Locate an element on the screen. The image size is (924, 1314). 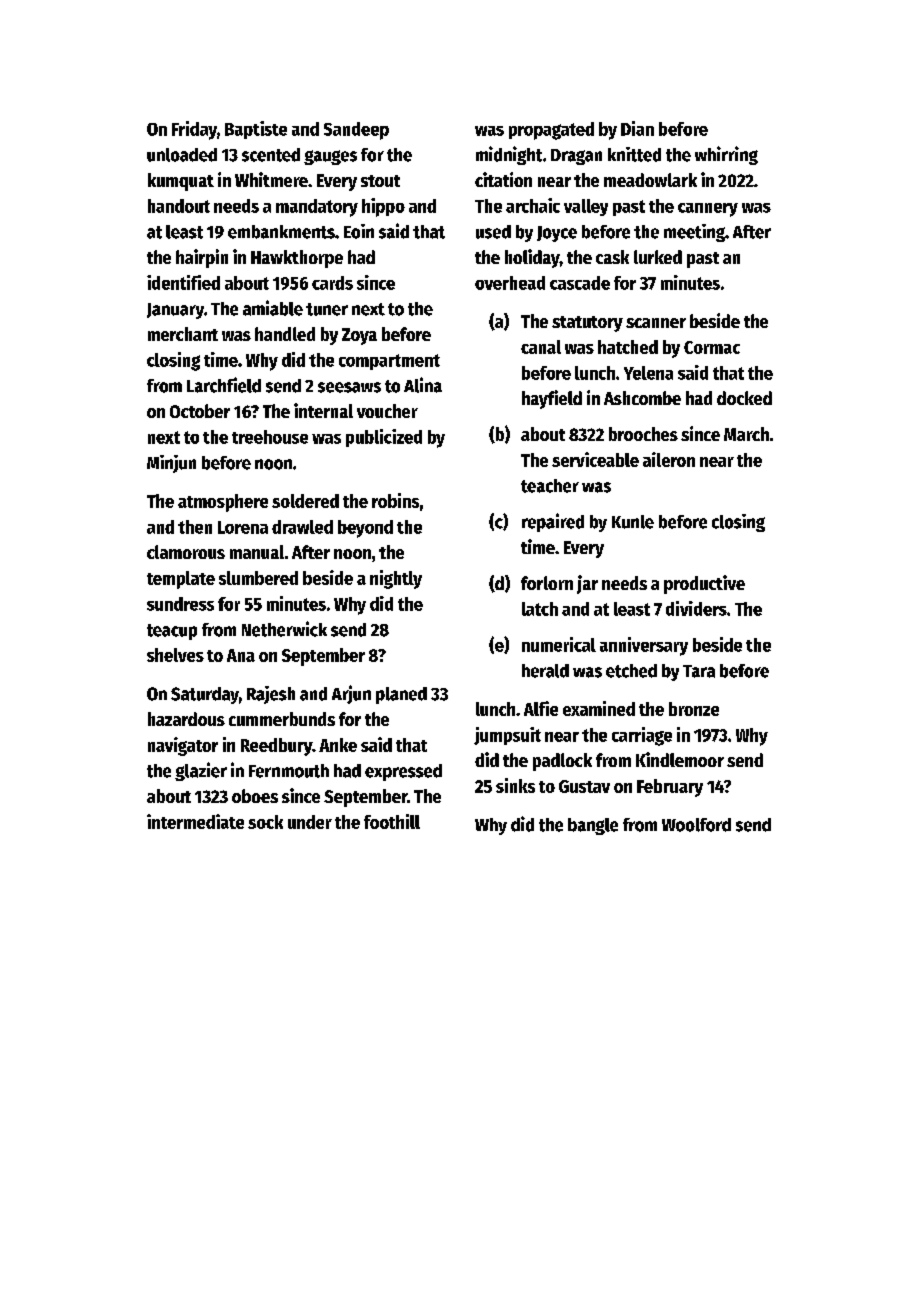
Dian is located at coordinates (637, 128).
